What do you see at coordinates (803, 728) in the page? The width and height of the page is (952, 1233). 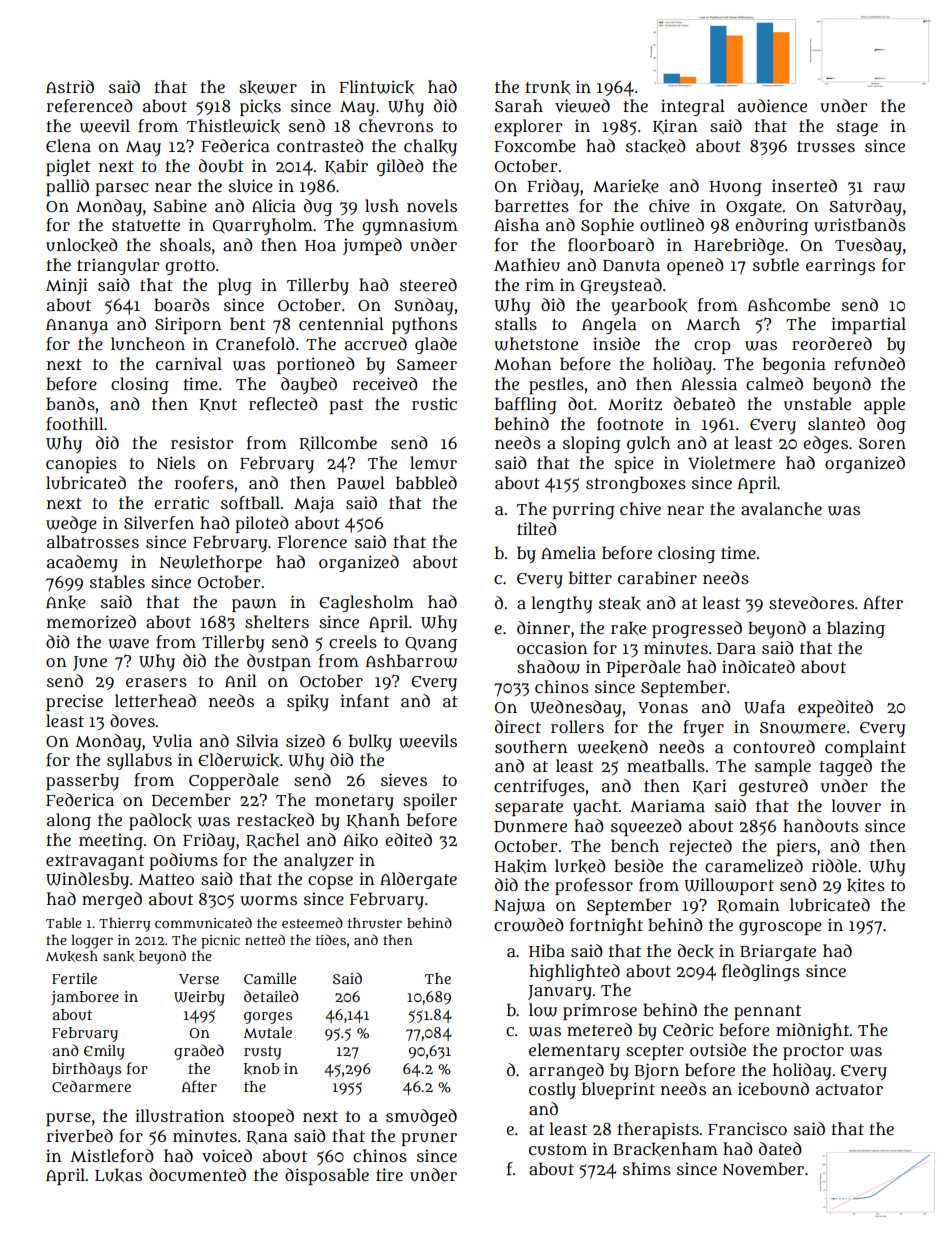 I see `Snowmere` at bounding box center [803, 728].
